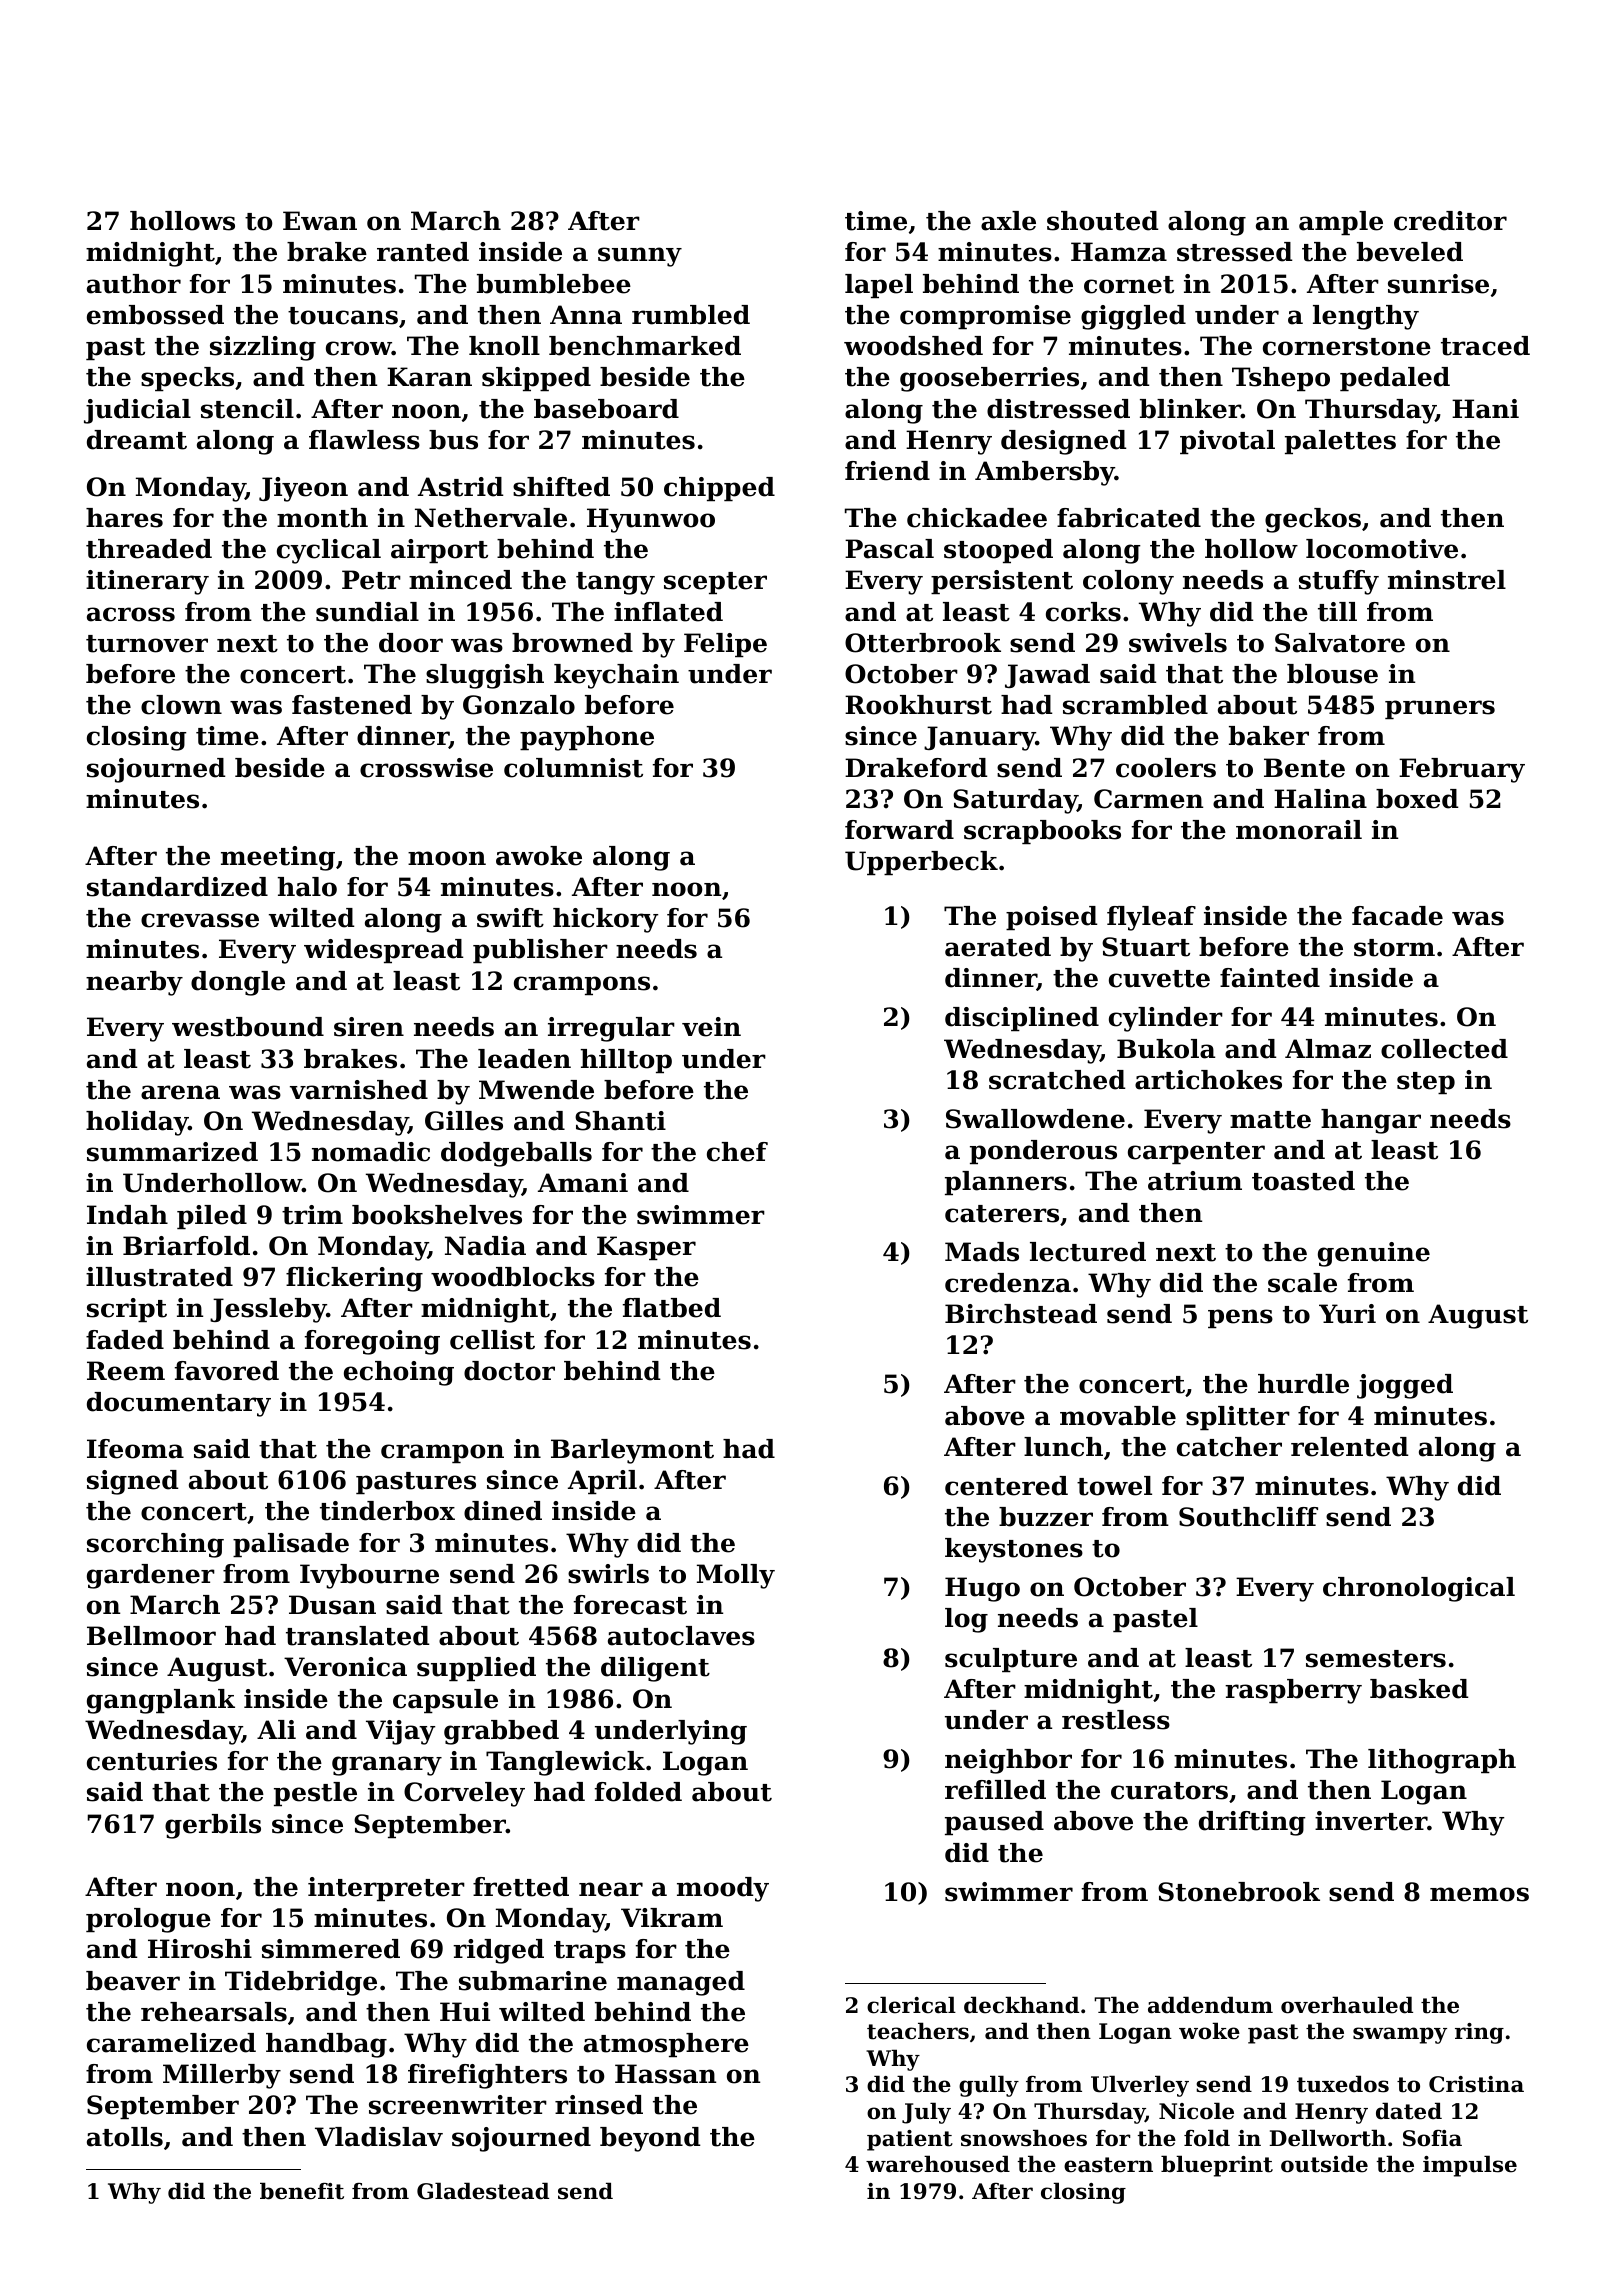 The width and height of the screenshot is (1620, 2292). What do you see at coordinates (222, 2076) in the screenshot?
I see `Millerby` at bounding box center [222, 2076].
